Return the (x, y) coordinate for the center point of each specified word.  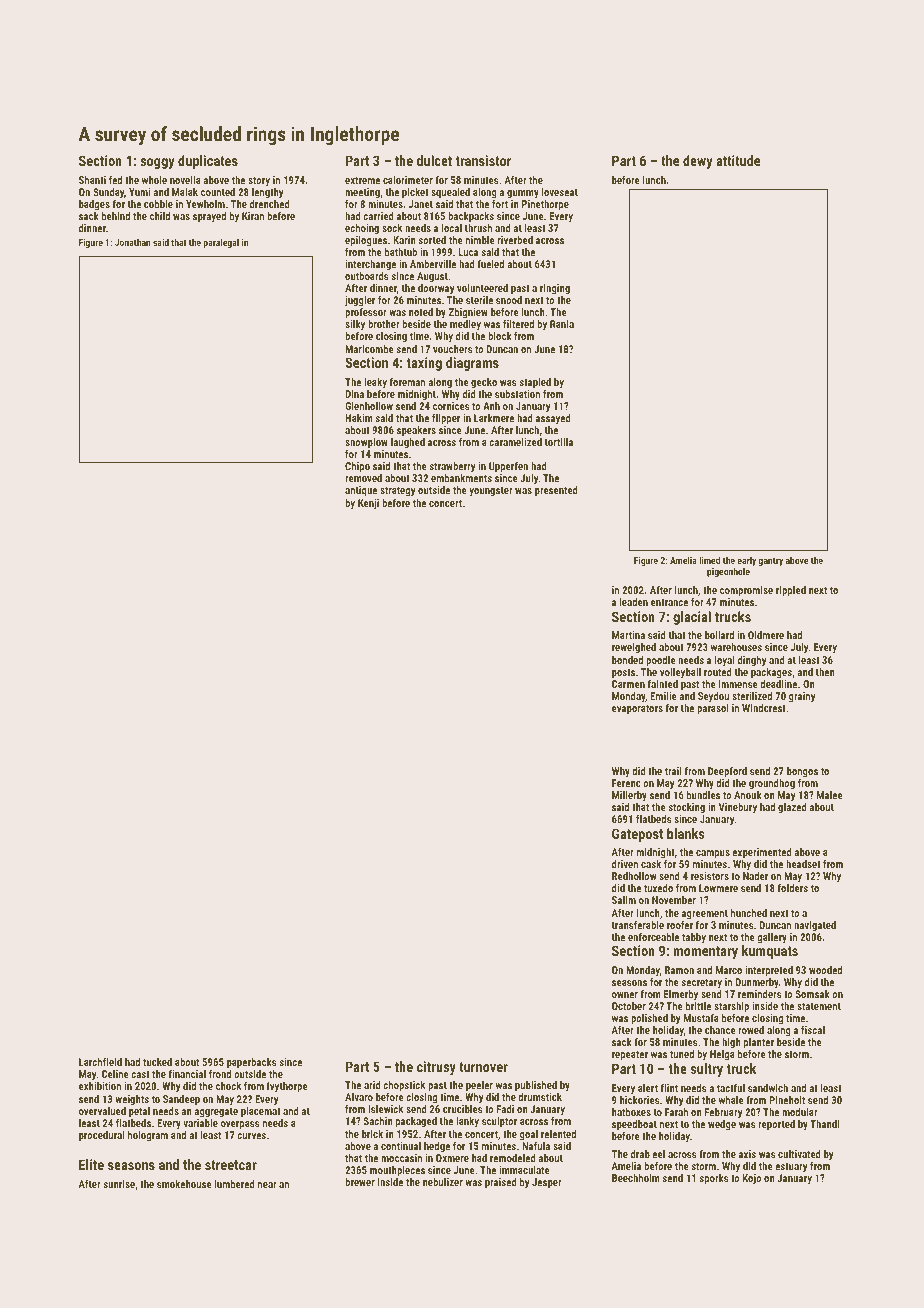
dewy (698, 162)
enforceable (653, 937)
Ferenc (626, 783)
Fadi (505, 1109)
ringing (555, 289)
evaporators (637, 709)
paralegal (221, 243)
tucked (157, 1062)
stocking (686, 808)
